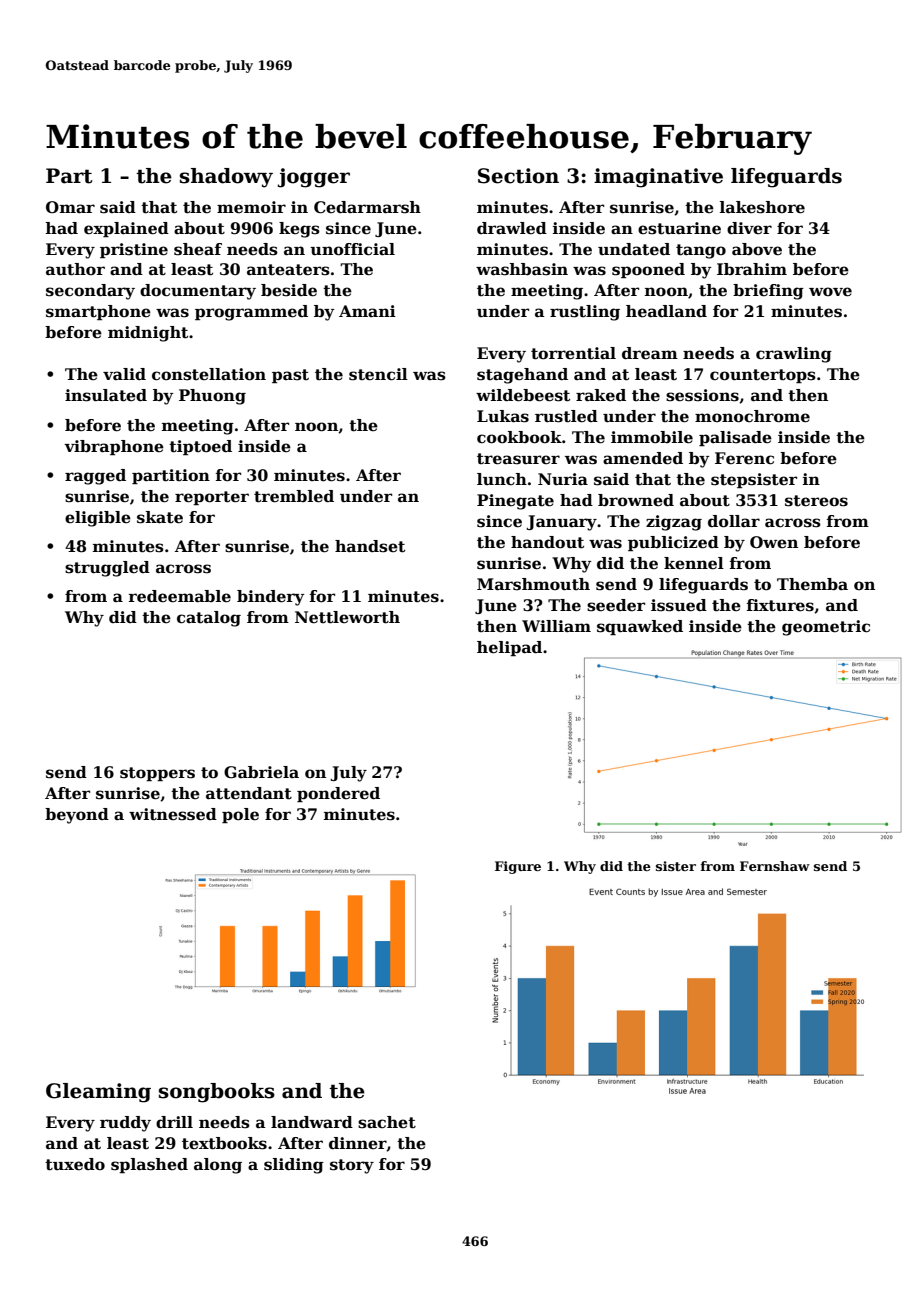 The width and height of the image is (924, 1314). What do you see at coordinates (77, 816) in the image?
I see `beyond` at bounding box center [77, 816].
